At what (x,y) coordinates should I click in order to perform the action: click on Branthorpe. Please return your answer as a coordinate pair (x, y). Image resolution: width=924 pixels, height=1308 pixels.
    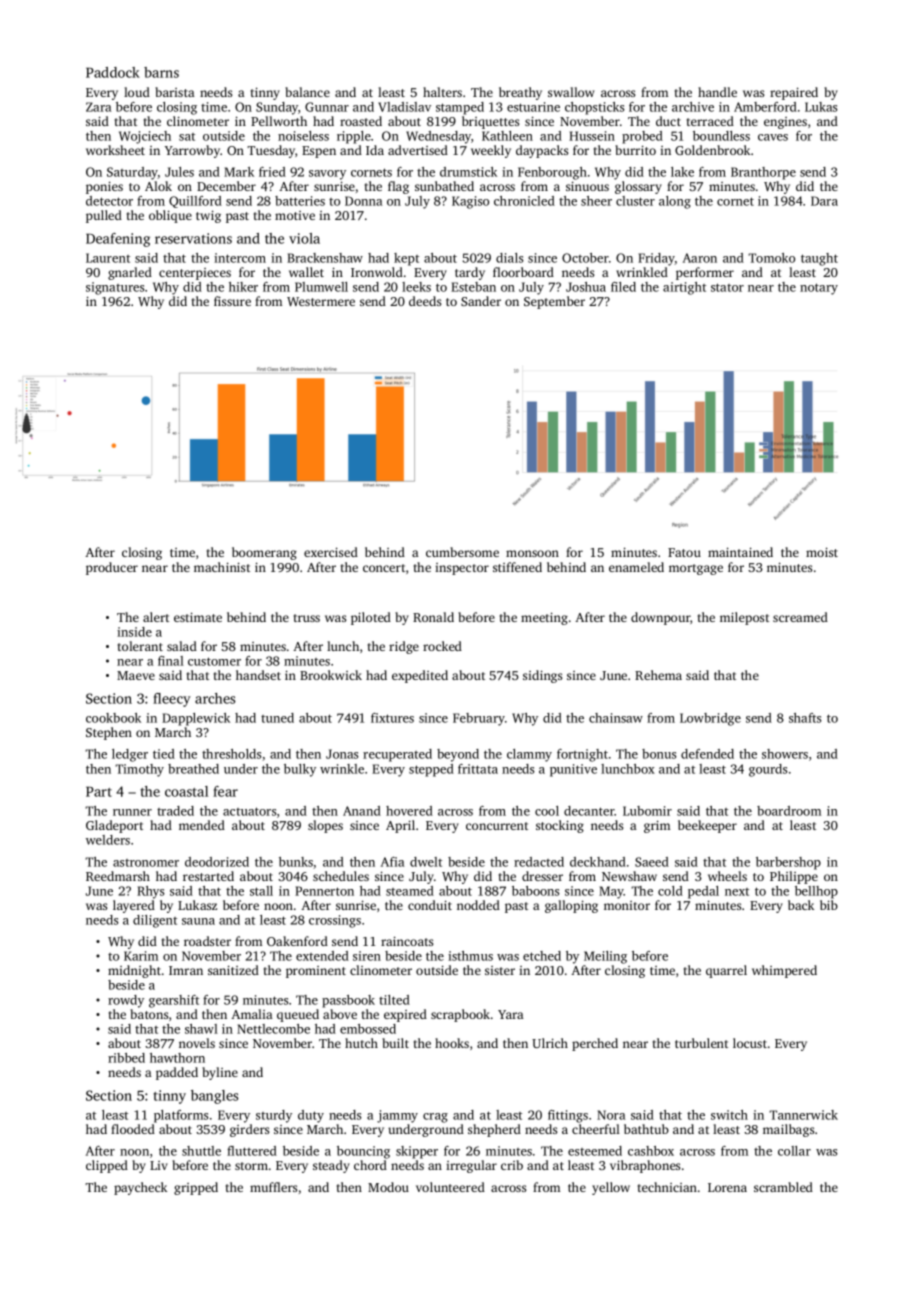
    Looking at the image, I should click on (763, 173).
